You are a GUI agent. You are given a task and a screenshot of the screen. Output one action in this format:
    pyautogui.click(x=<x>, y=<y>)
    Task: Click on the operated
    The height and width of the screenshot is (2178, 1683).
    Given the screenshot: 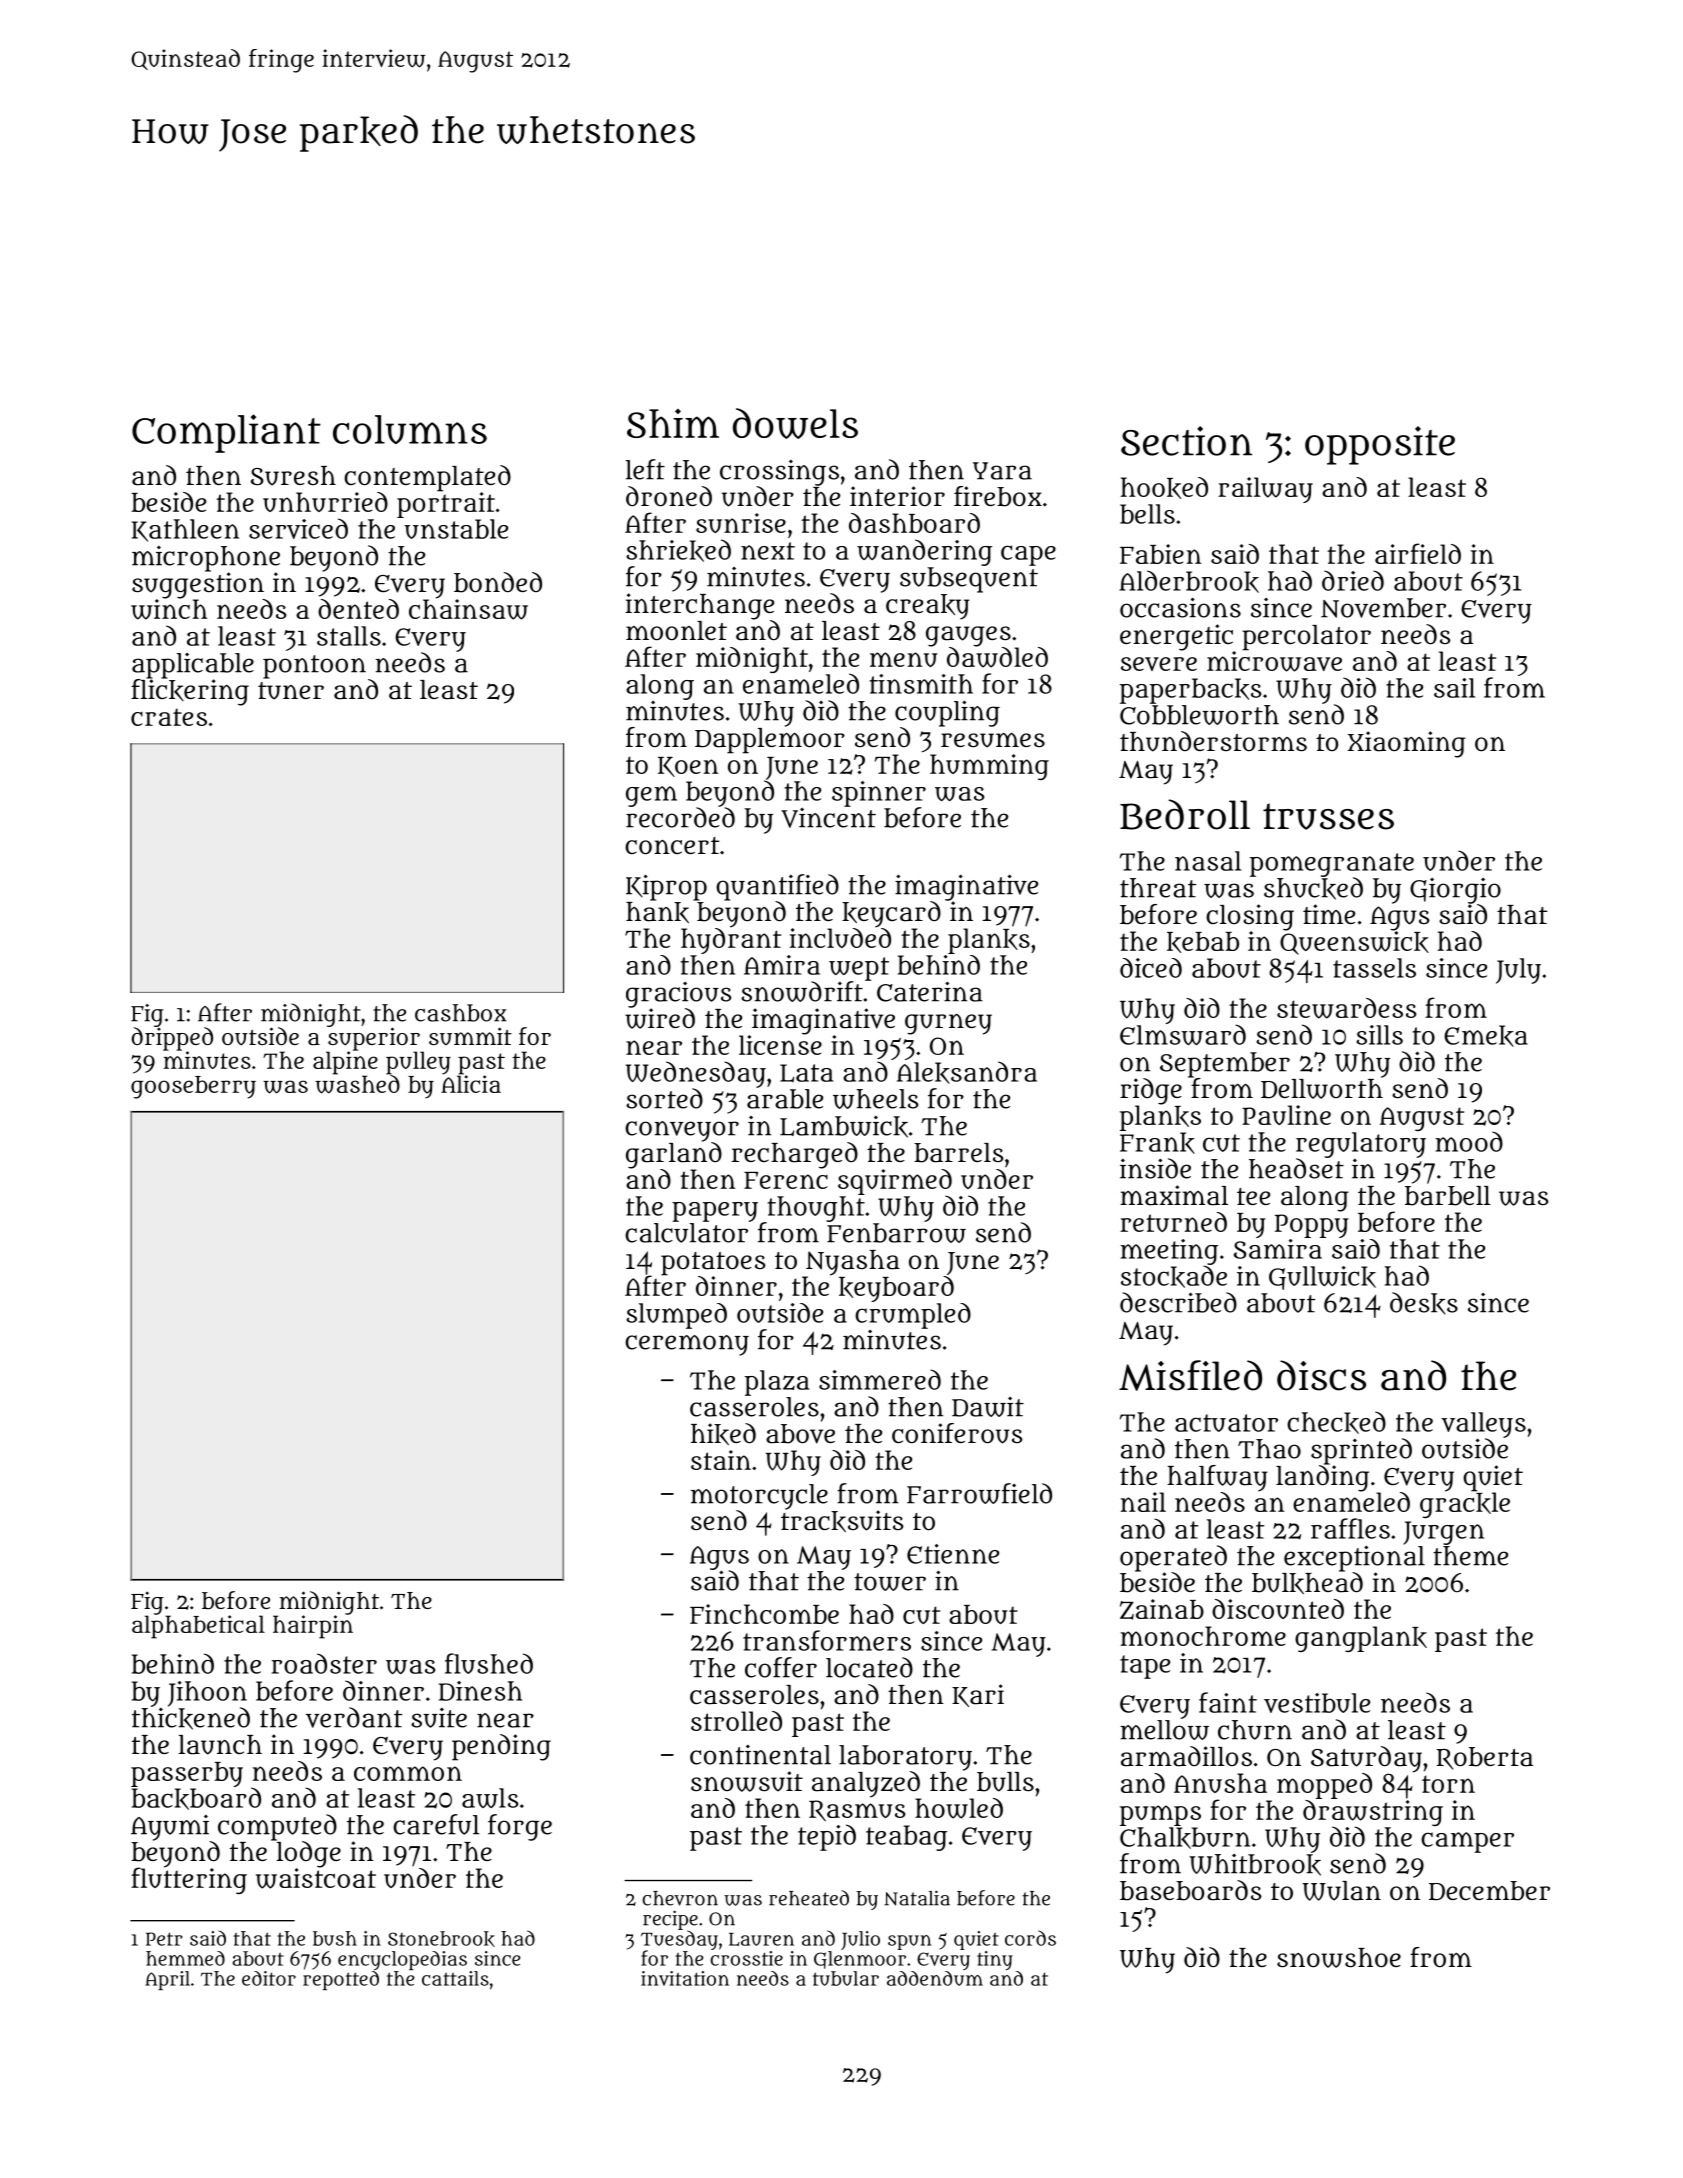 What is the action you would take?
    pyautogui.click(x=1173, y=1558)
